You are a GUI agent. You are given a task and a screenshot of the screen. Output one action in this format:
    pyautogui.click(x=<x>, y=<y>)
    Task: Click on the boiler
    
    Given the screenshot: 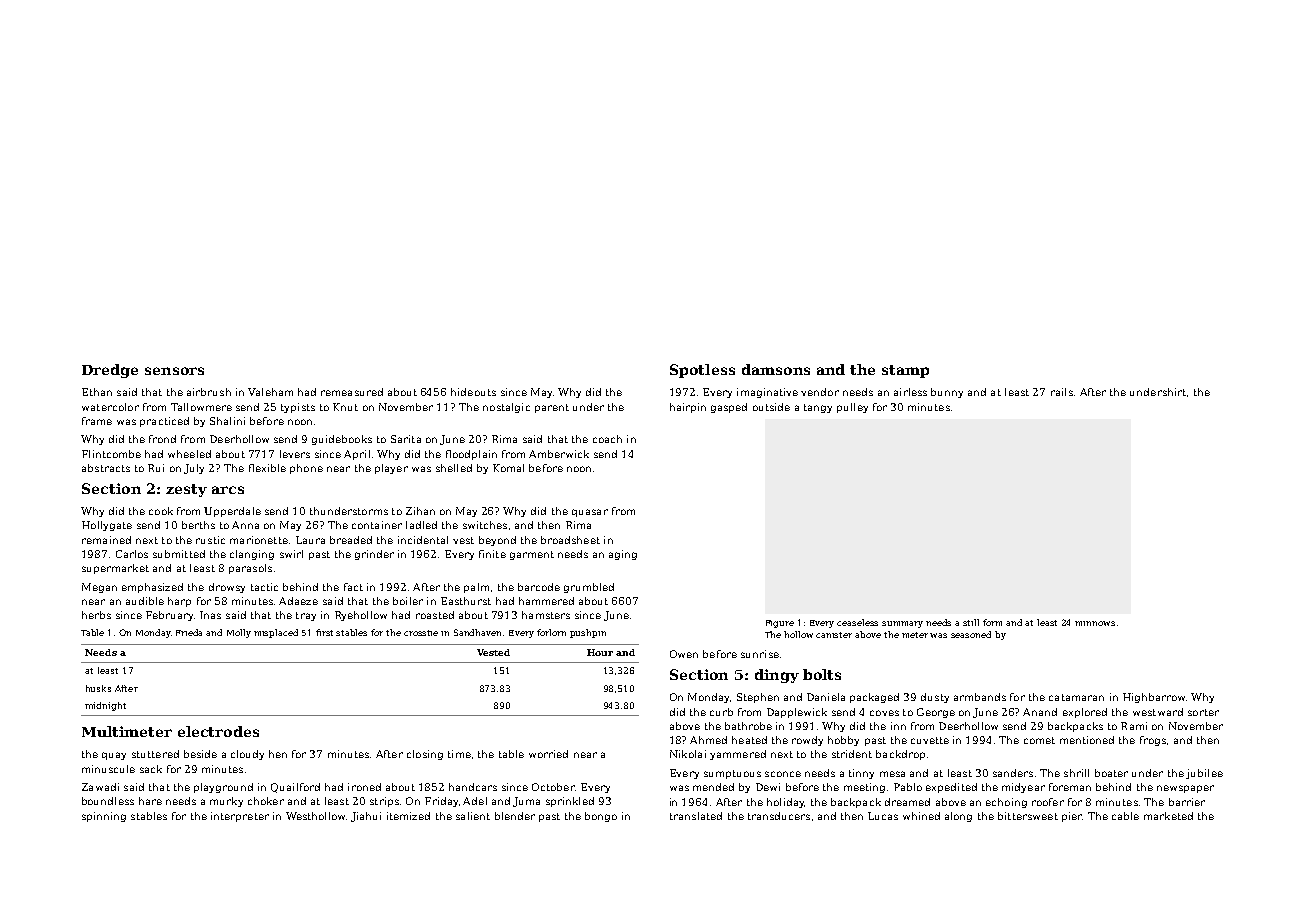 What is the action you would take?
    pyautogui.click(x=408, y=601)
